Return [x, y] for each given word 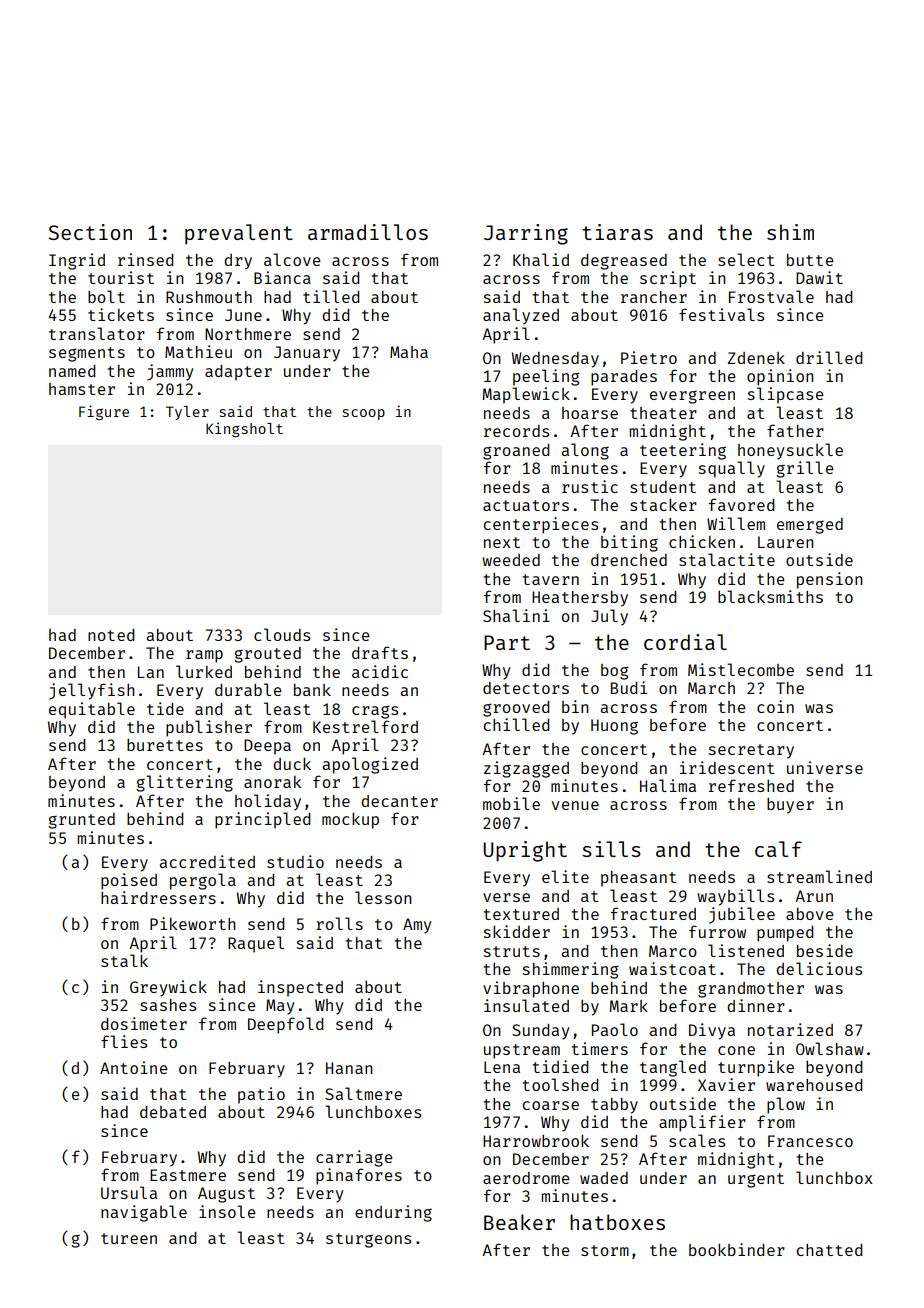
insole [227, 1211]
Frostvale [771, 296]
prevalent [239, 234]
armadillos [368, 232]
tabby [614, 1106]
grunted [81, 821]
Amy [417, 926]
